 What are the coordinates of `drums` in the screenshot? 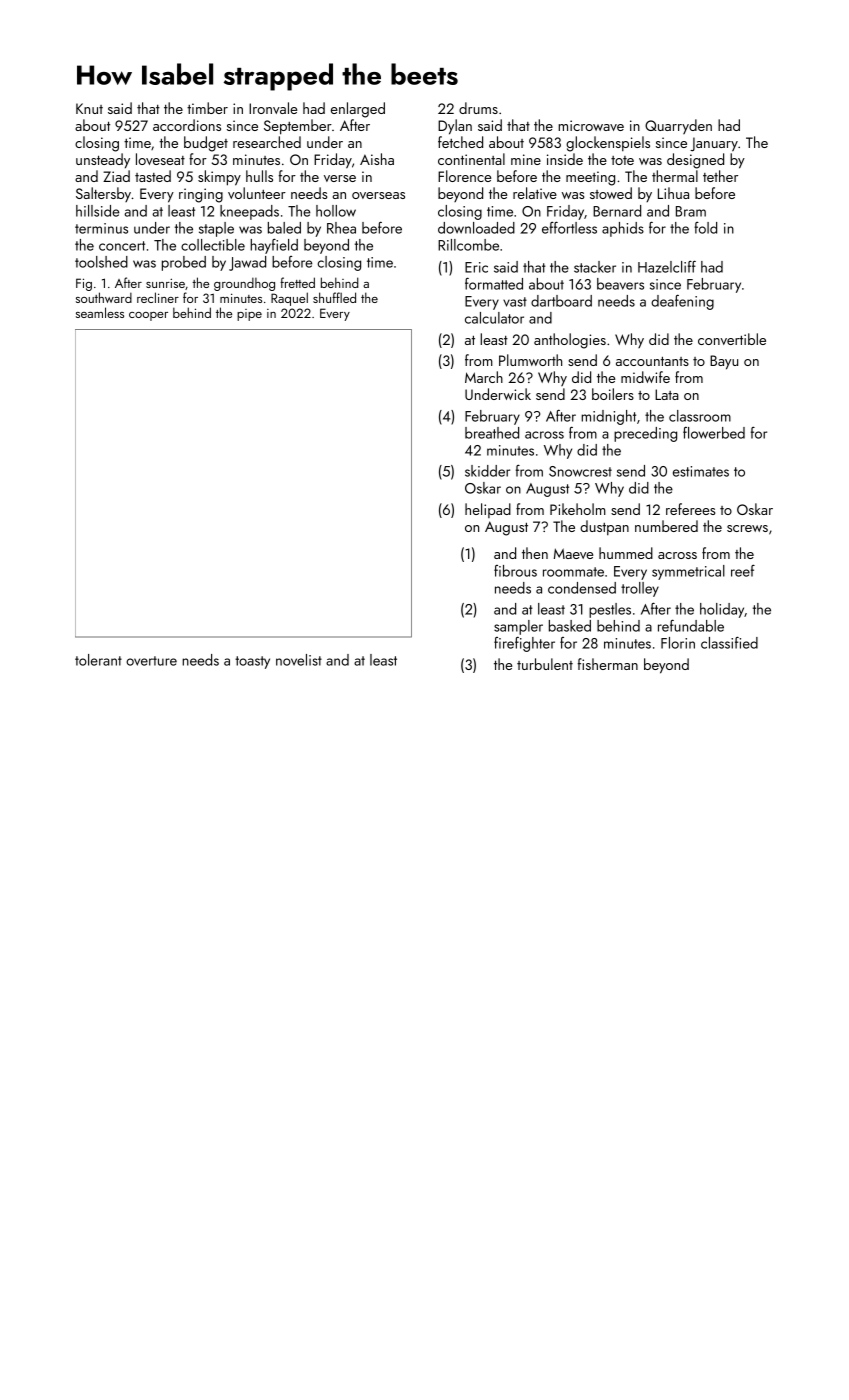 It's located at (478, 108).
